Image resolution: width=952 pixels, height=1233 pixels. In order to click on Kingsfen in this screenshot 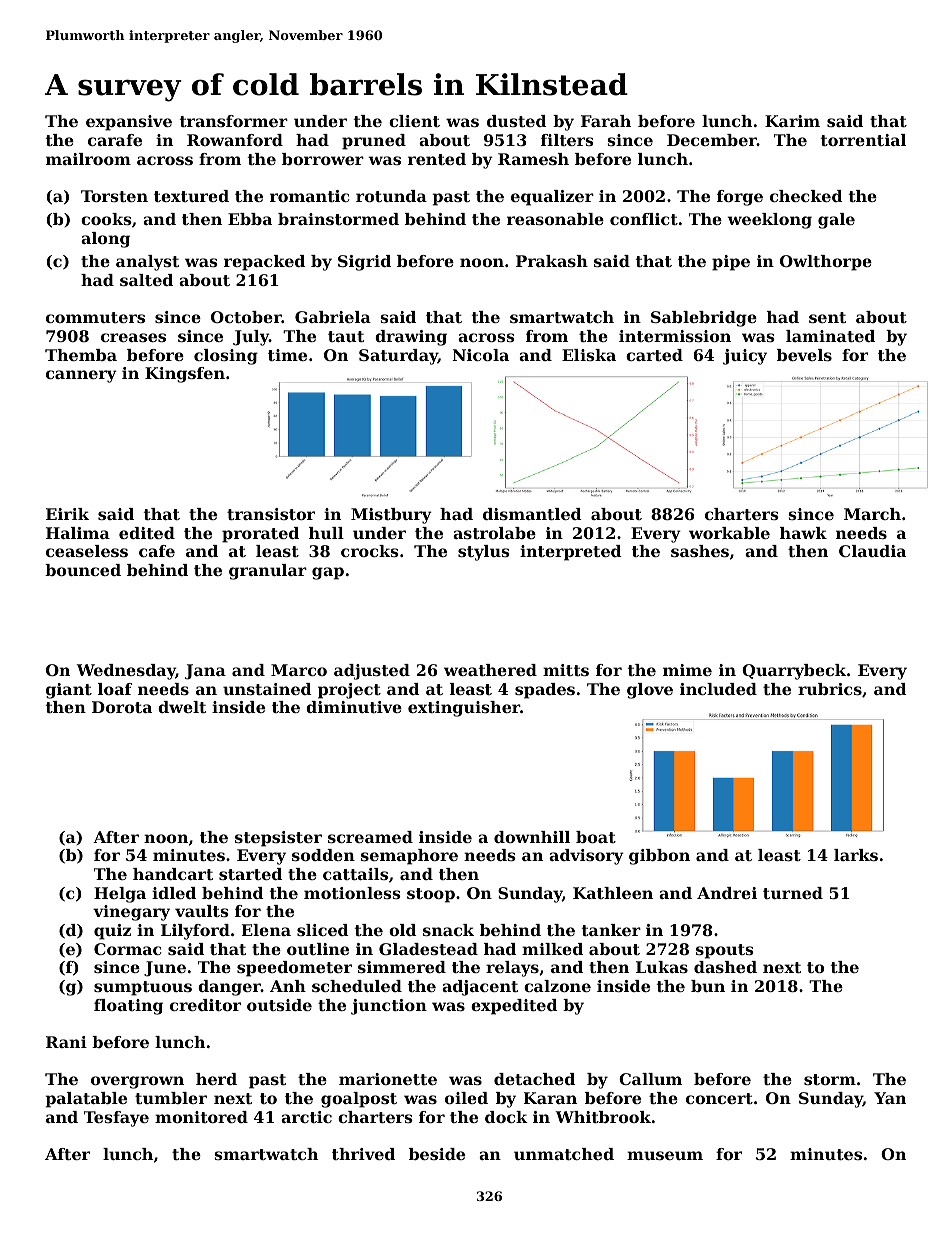, I will do `click(185, 375)`.
